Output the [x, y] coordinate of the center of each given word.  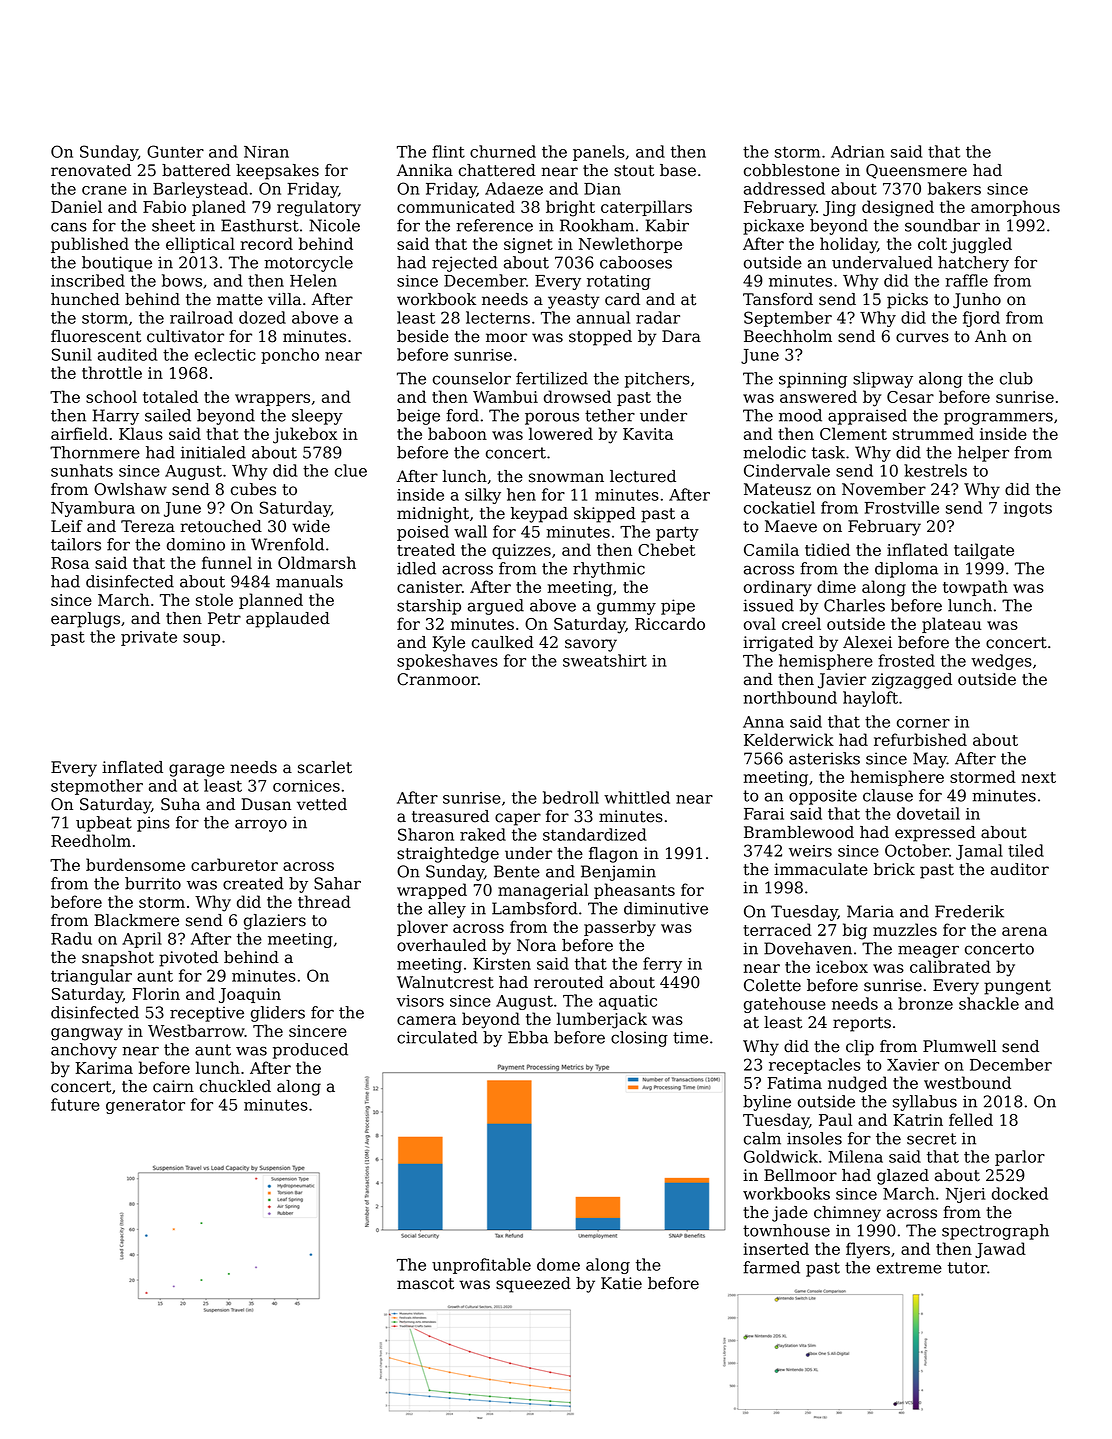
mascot [425, 1284]
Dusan [266, 804]
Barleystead [200, 190]
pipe [678, 607]
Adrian [858, 151]
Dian [602, 189]
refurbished [920, 739]
